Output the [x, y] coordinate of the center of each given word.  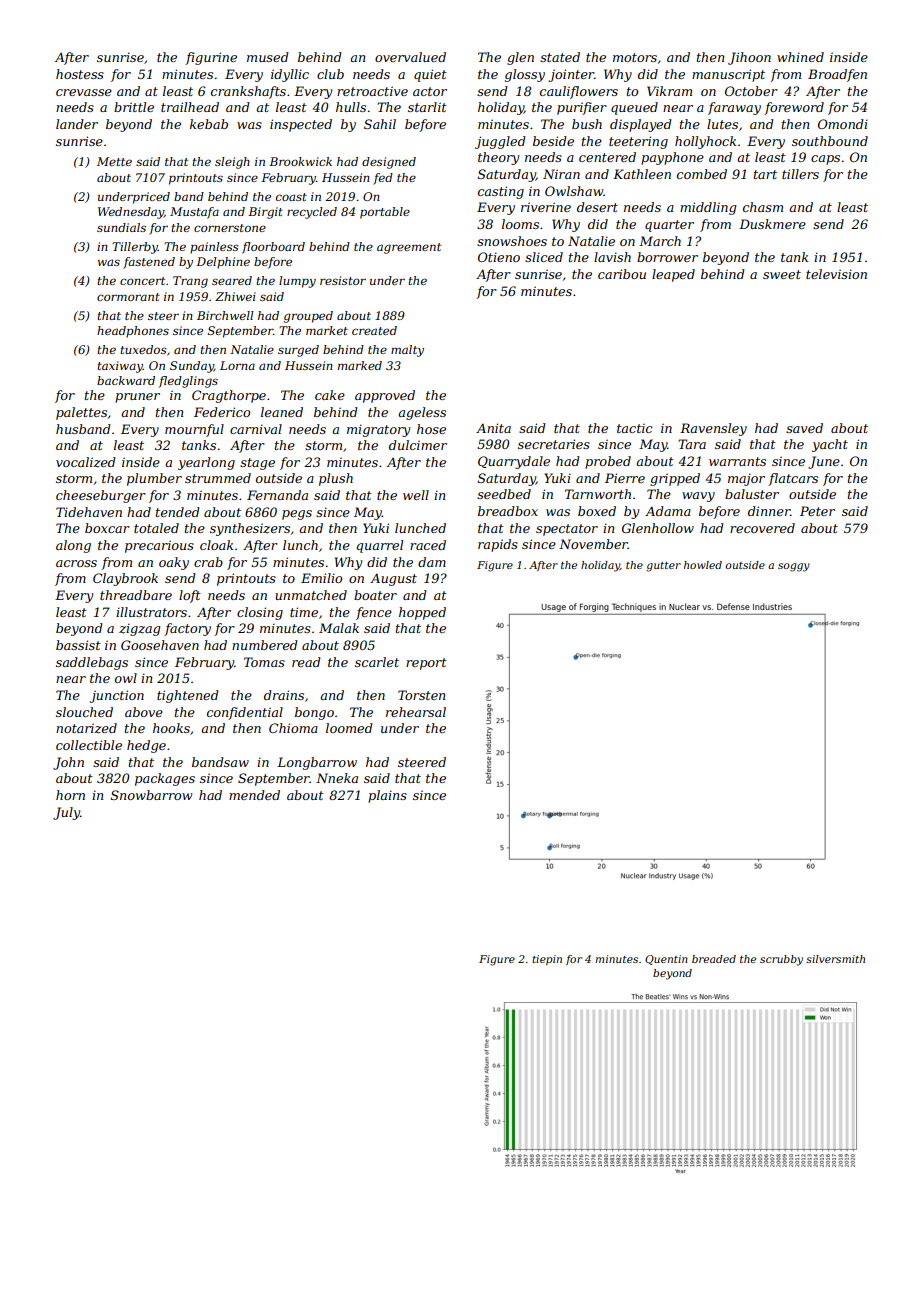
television [836, 274]
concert [142, 281]
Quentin [666, 960]
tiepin [547, 960]
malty [407, 351]
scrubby [781, 960]
